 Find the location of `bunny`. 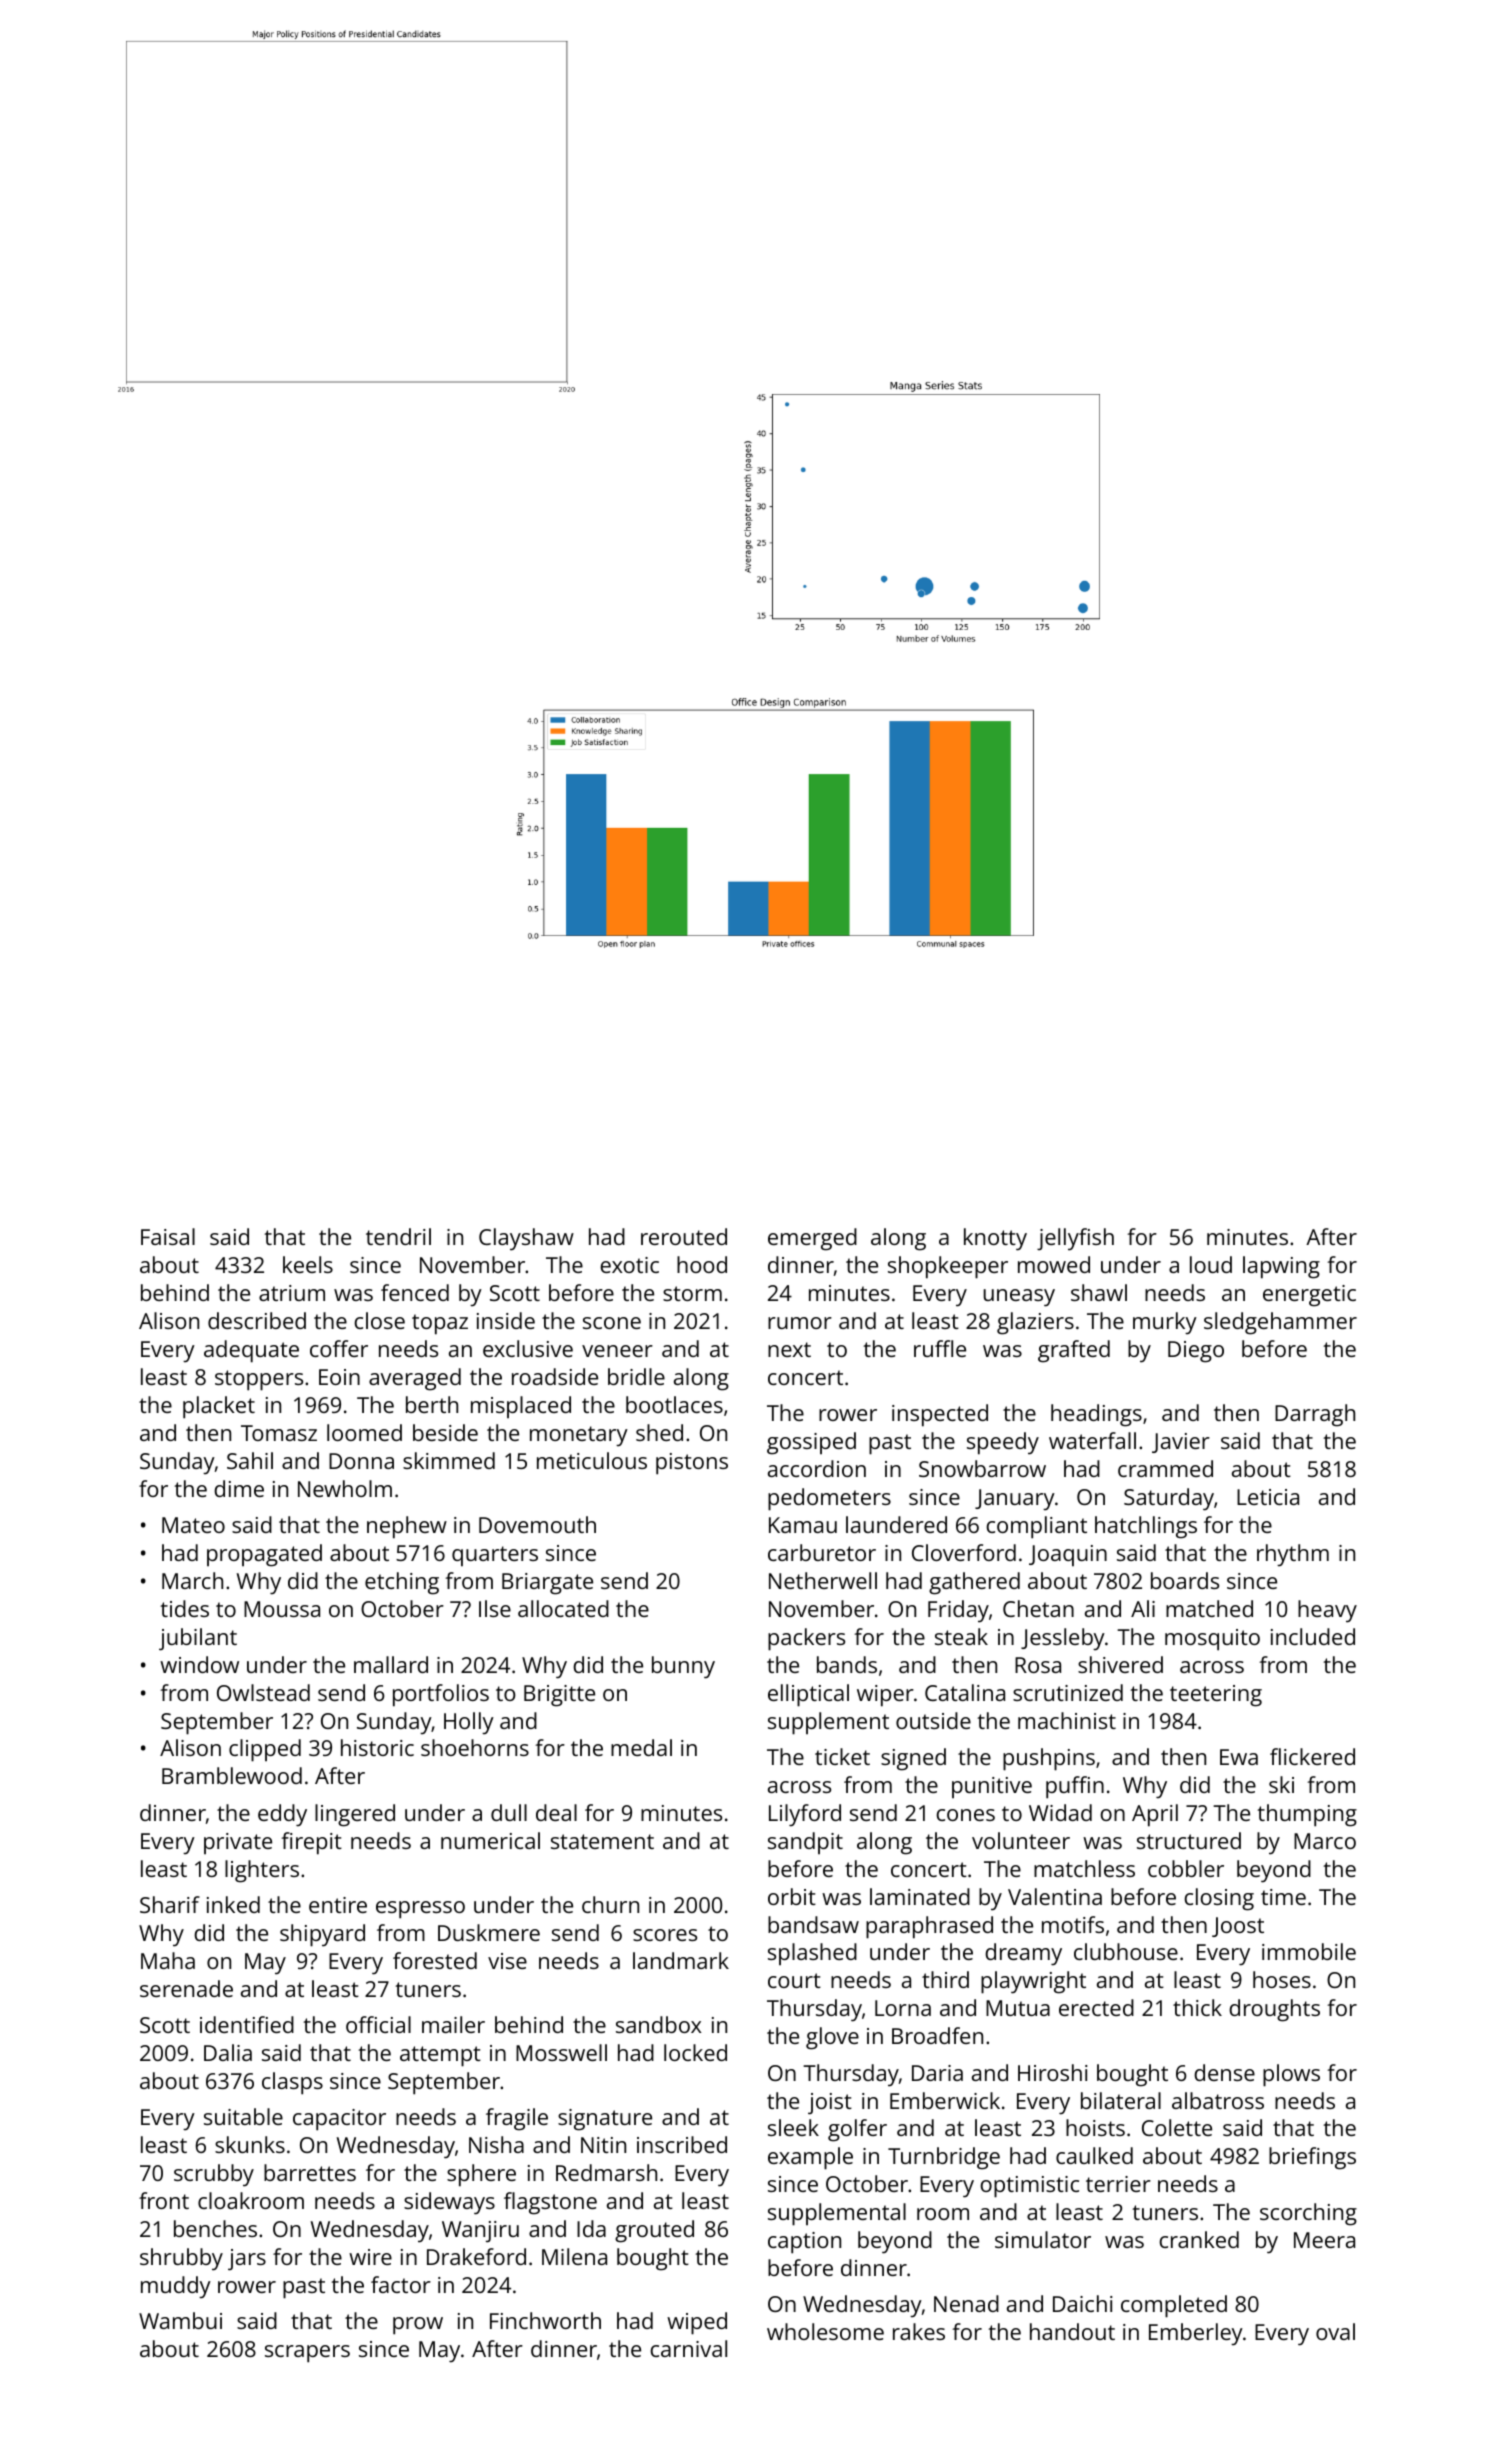

bunny is located at coordinates (683, 1667).
